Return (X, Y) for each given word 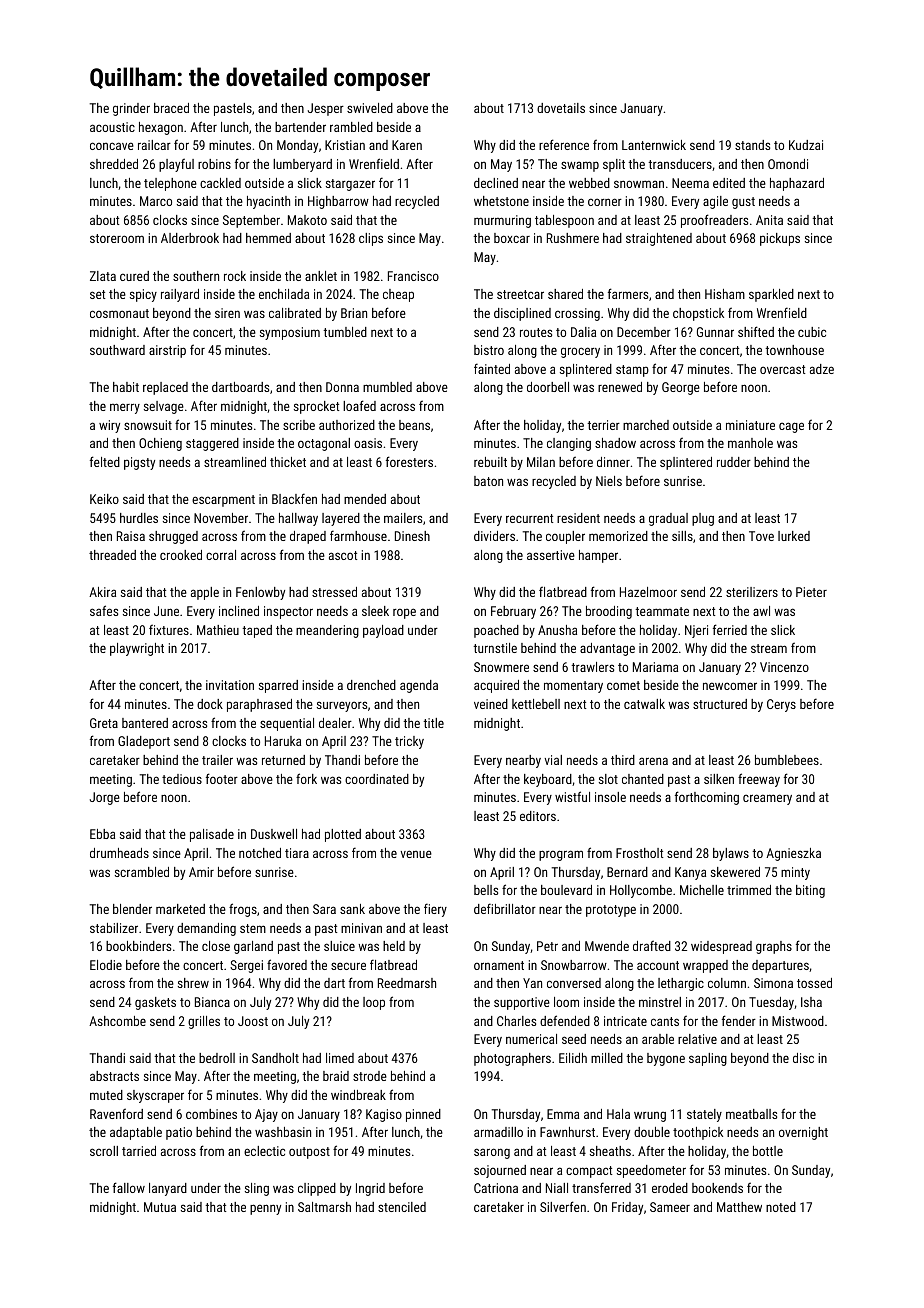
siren (227, 313)
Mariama (655, 667)
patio (179, 1133)
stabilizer (114, 928)
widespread (721, 947)
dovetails (561, 108)
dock (210, 704)
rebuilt (490, 462)
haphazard (797, 184)
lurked (794, 536)
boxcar (512, 238)
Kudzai (806, 145)
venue (416, 854)
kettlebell (536, 704)
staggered (212, 444)
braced (171, 108)
